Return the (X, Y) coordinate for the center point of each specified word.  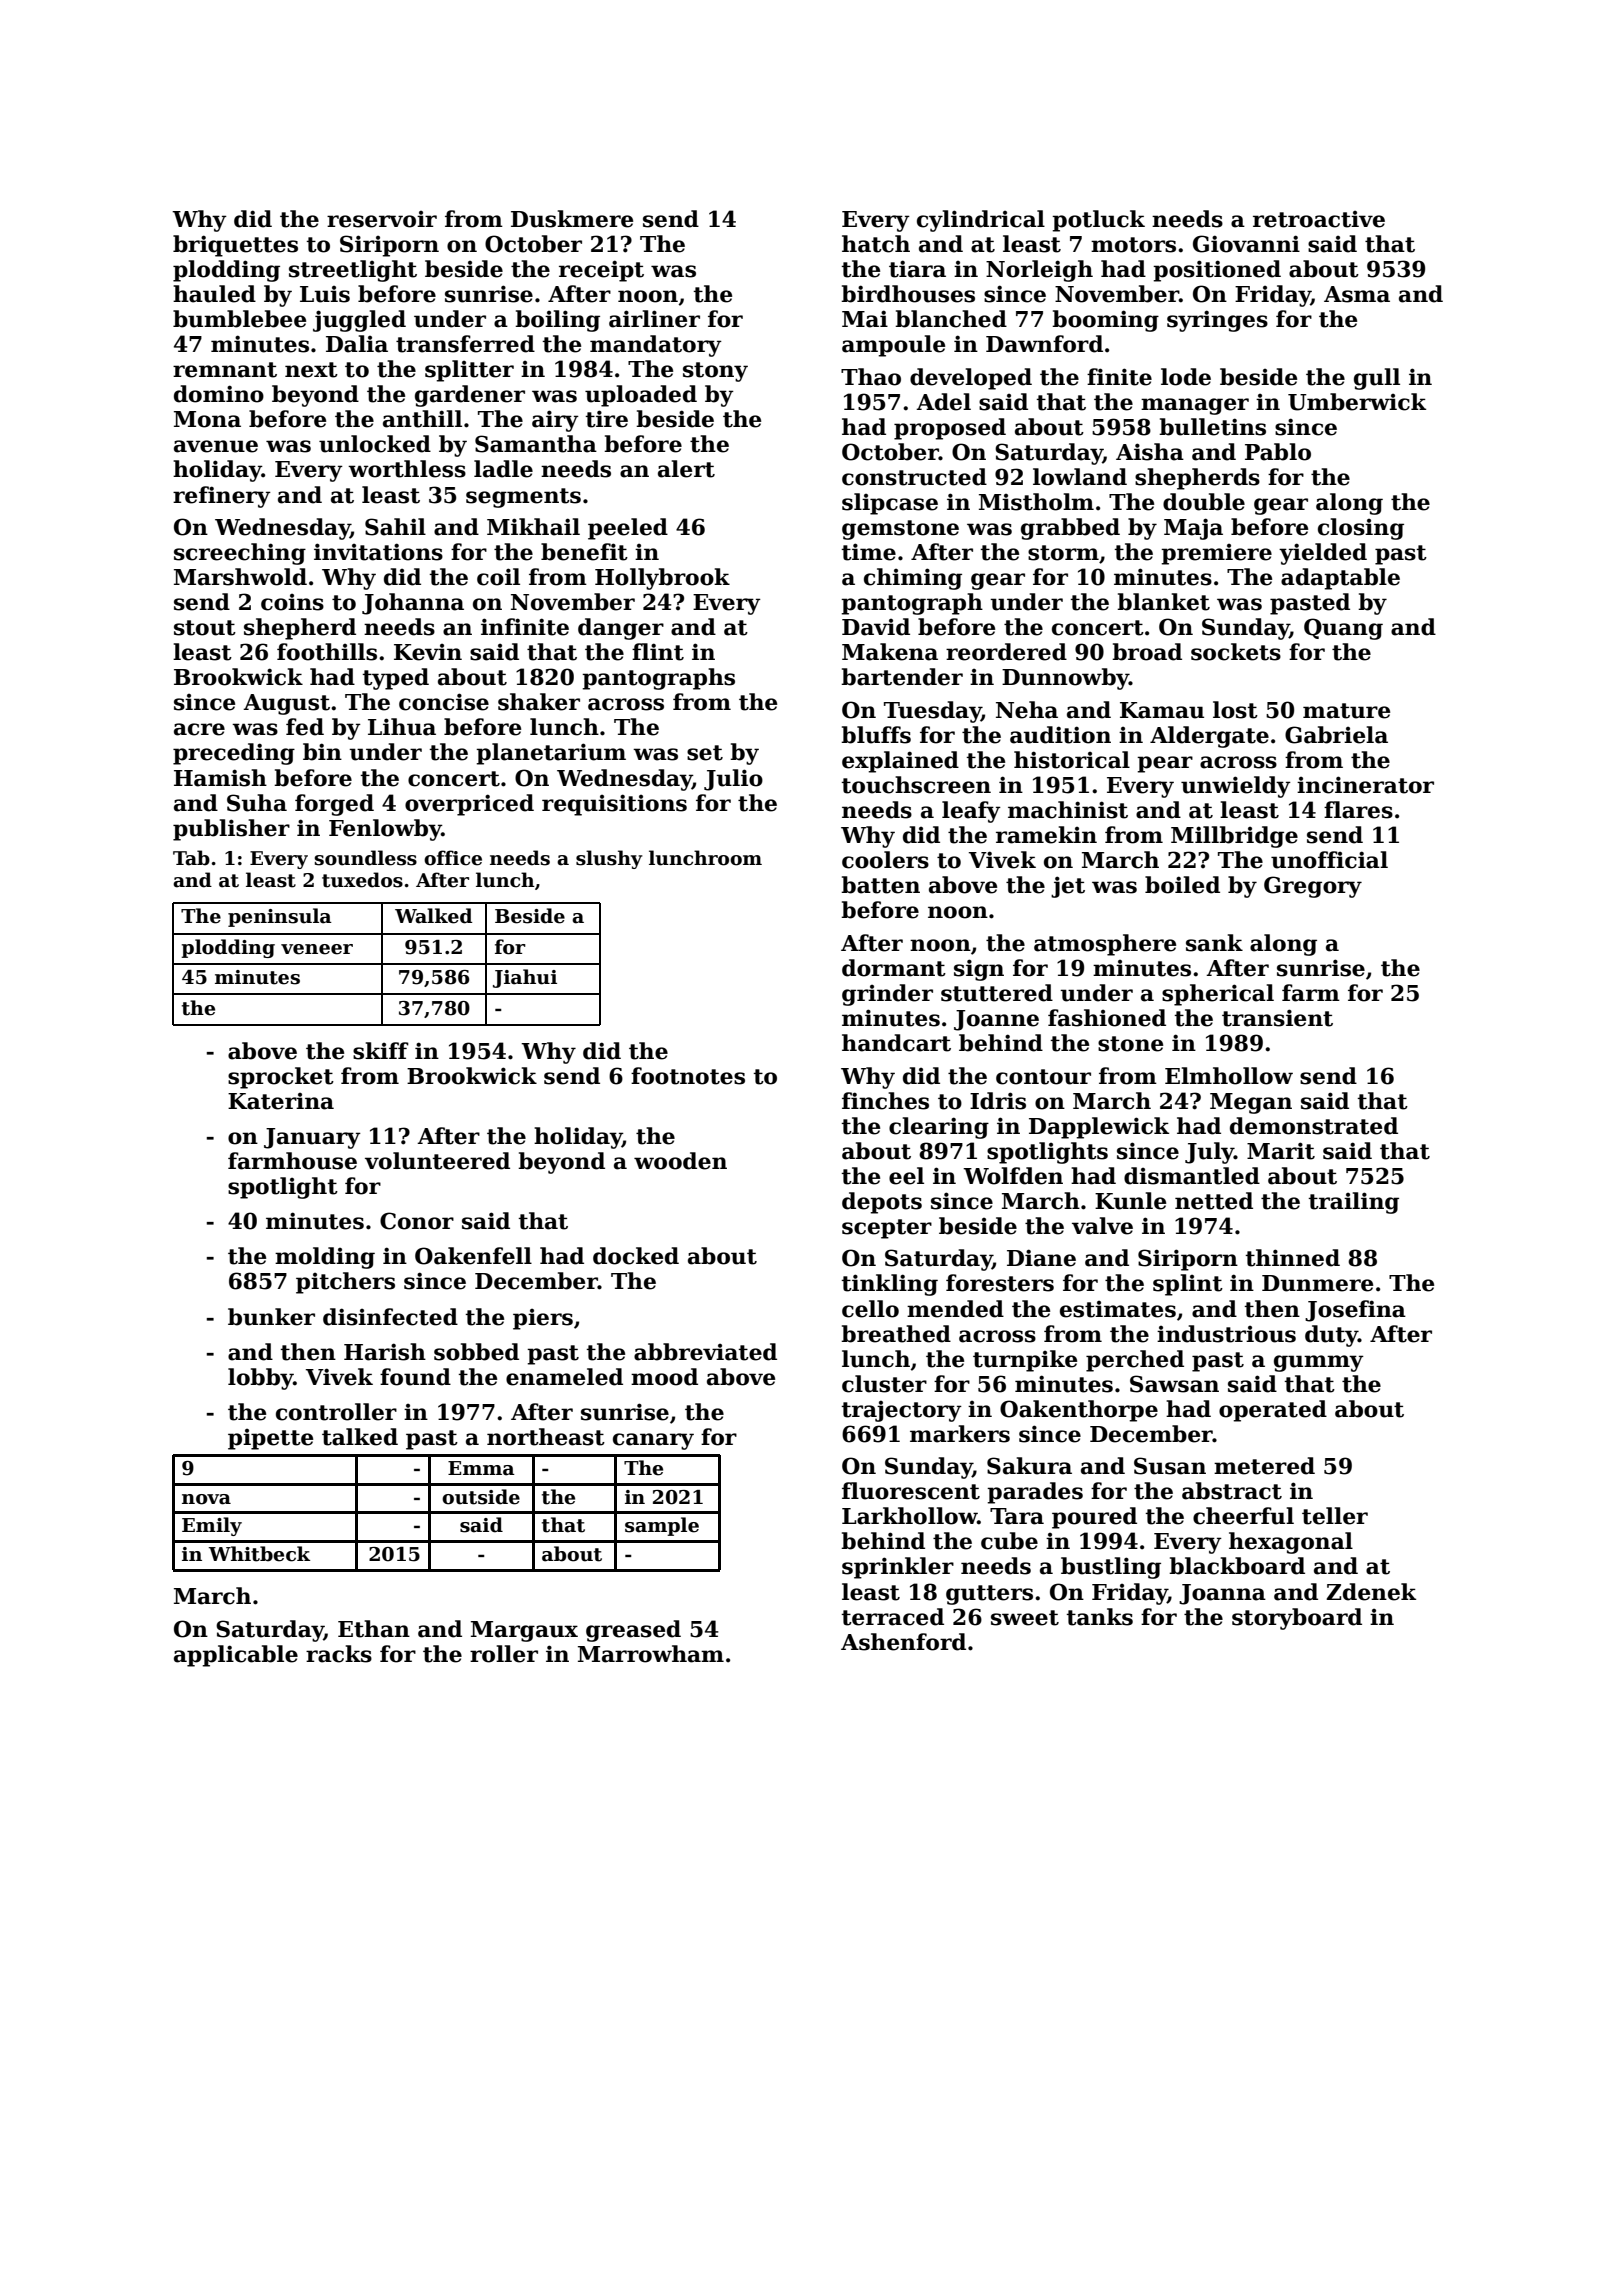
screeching (240, 554)
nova (206, 1499)
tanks (1099, 1617)
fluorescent (911, 1491)
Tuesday (932, 712)
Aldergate (1209, 737)
